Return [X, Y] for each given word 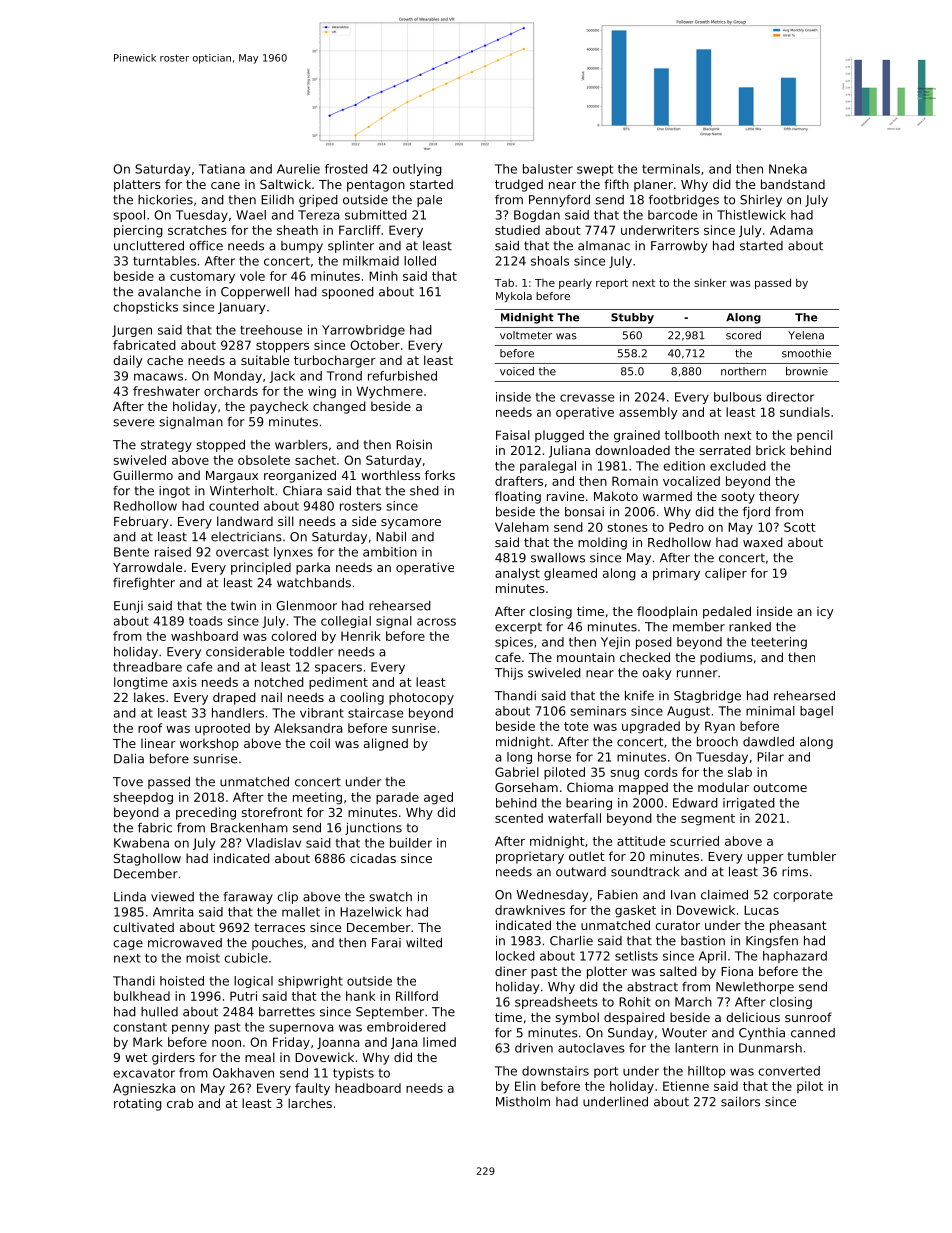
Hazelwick [371, 912]
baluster [548, 169]
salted [678, 971]
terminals [671, 169]
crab [180, 1103]
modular [723, 787]
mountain [586, 657]
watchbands [314, 583]
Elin [525, 1086]
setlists [636, 956]
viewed [172, 897]
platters [137, 185]
